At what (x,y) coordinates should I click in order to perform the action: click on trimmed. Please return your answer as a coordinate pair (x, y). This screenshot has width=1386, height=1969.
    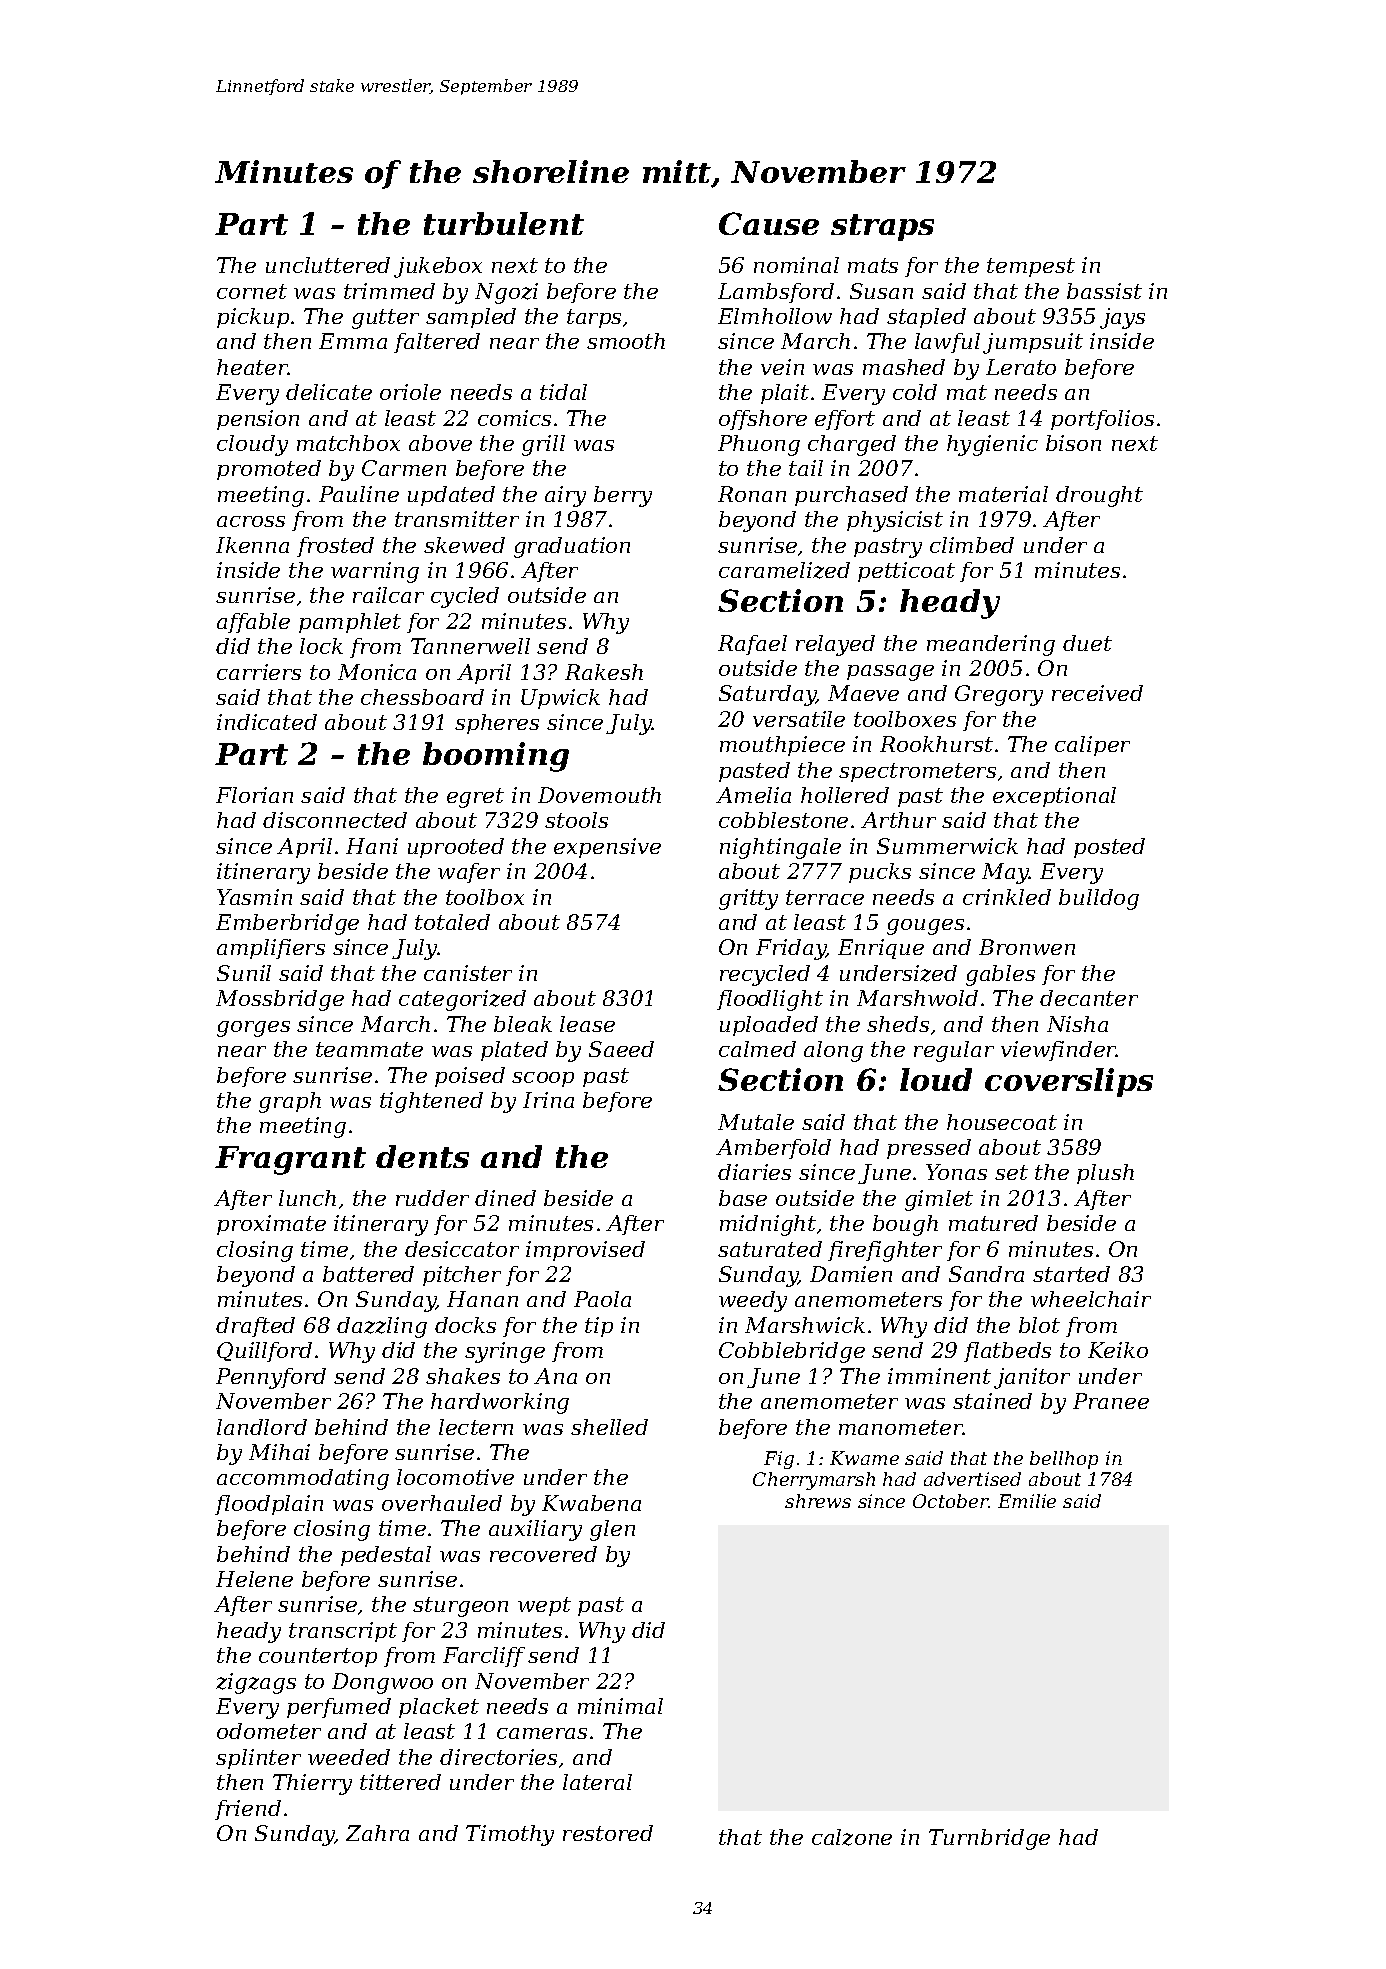
    Looking at the image, I should click on (389, 291).
